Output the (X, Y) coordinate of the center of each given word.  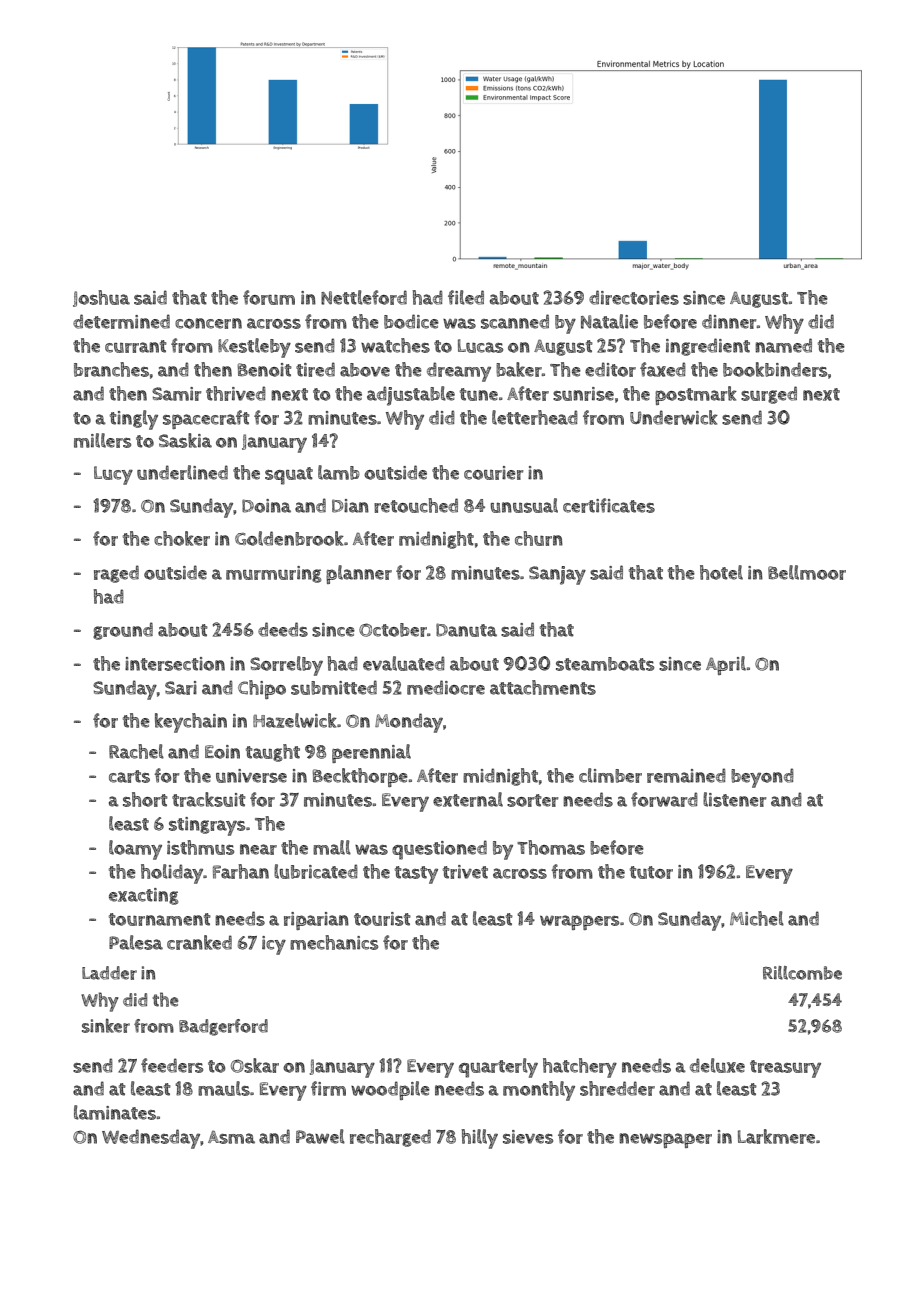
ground (123, 631)
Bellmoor (807, 572)
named (783, 345)
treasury (785, 1069)
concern (208, 323)
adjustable (411, 396)
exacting (143, 896)
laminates (115, 1112)
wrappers (579, 922)
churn (539, 538)
